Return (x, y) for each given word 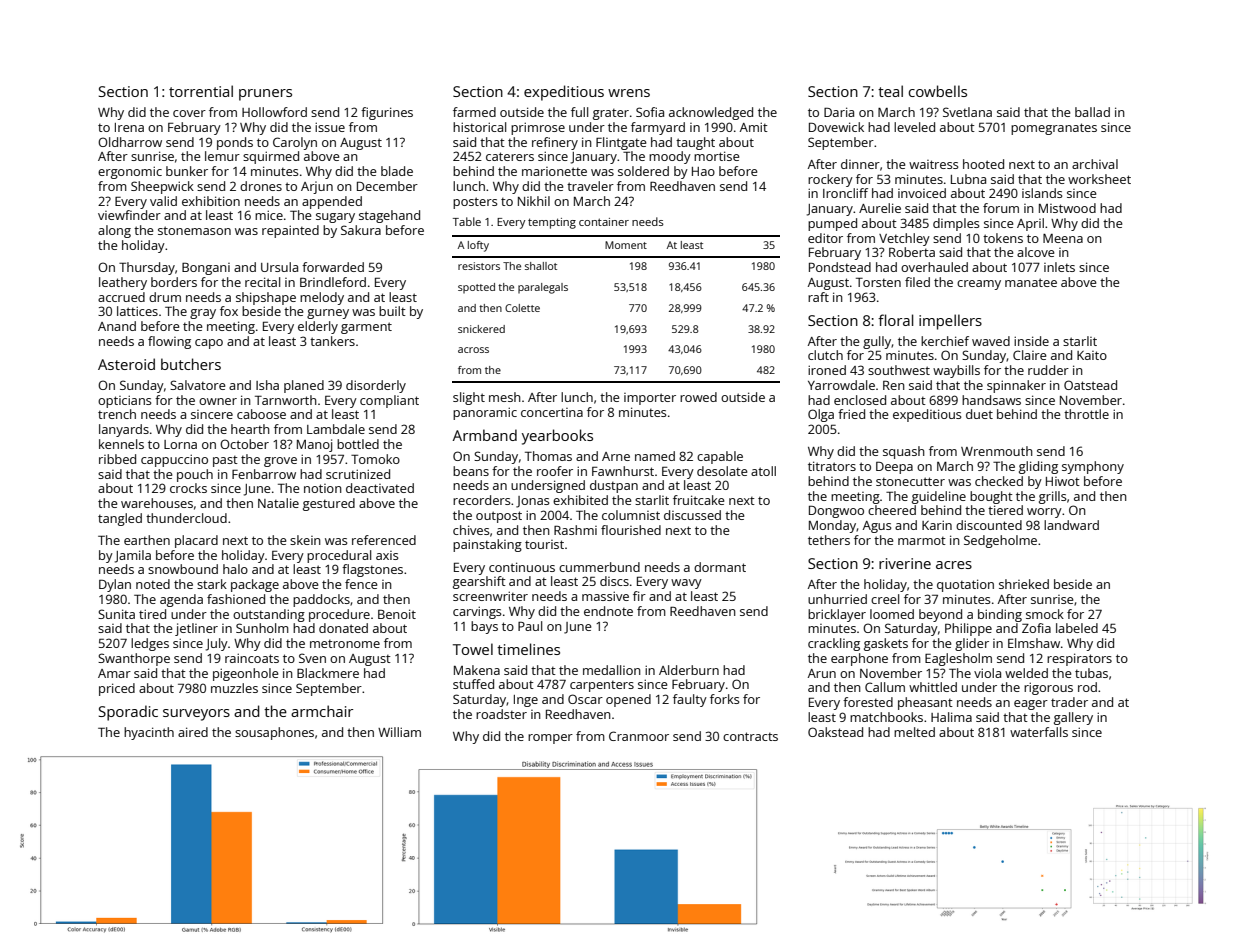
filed (917, 282)
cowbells (937, 91)
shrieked (1024, 584)
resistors (479, 266)
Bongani (206, 269)
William (399, 732)
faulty (690, 700)
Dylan (115, 585)
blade (397, 171)
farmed (474, 112)
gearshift (479, 582)
